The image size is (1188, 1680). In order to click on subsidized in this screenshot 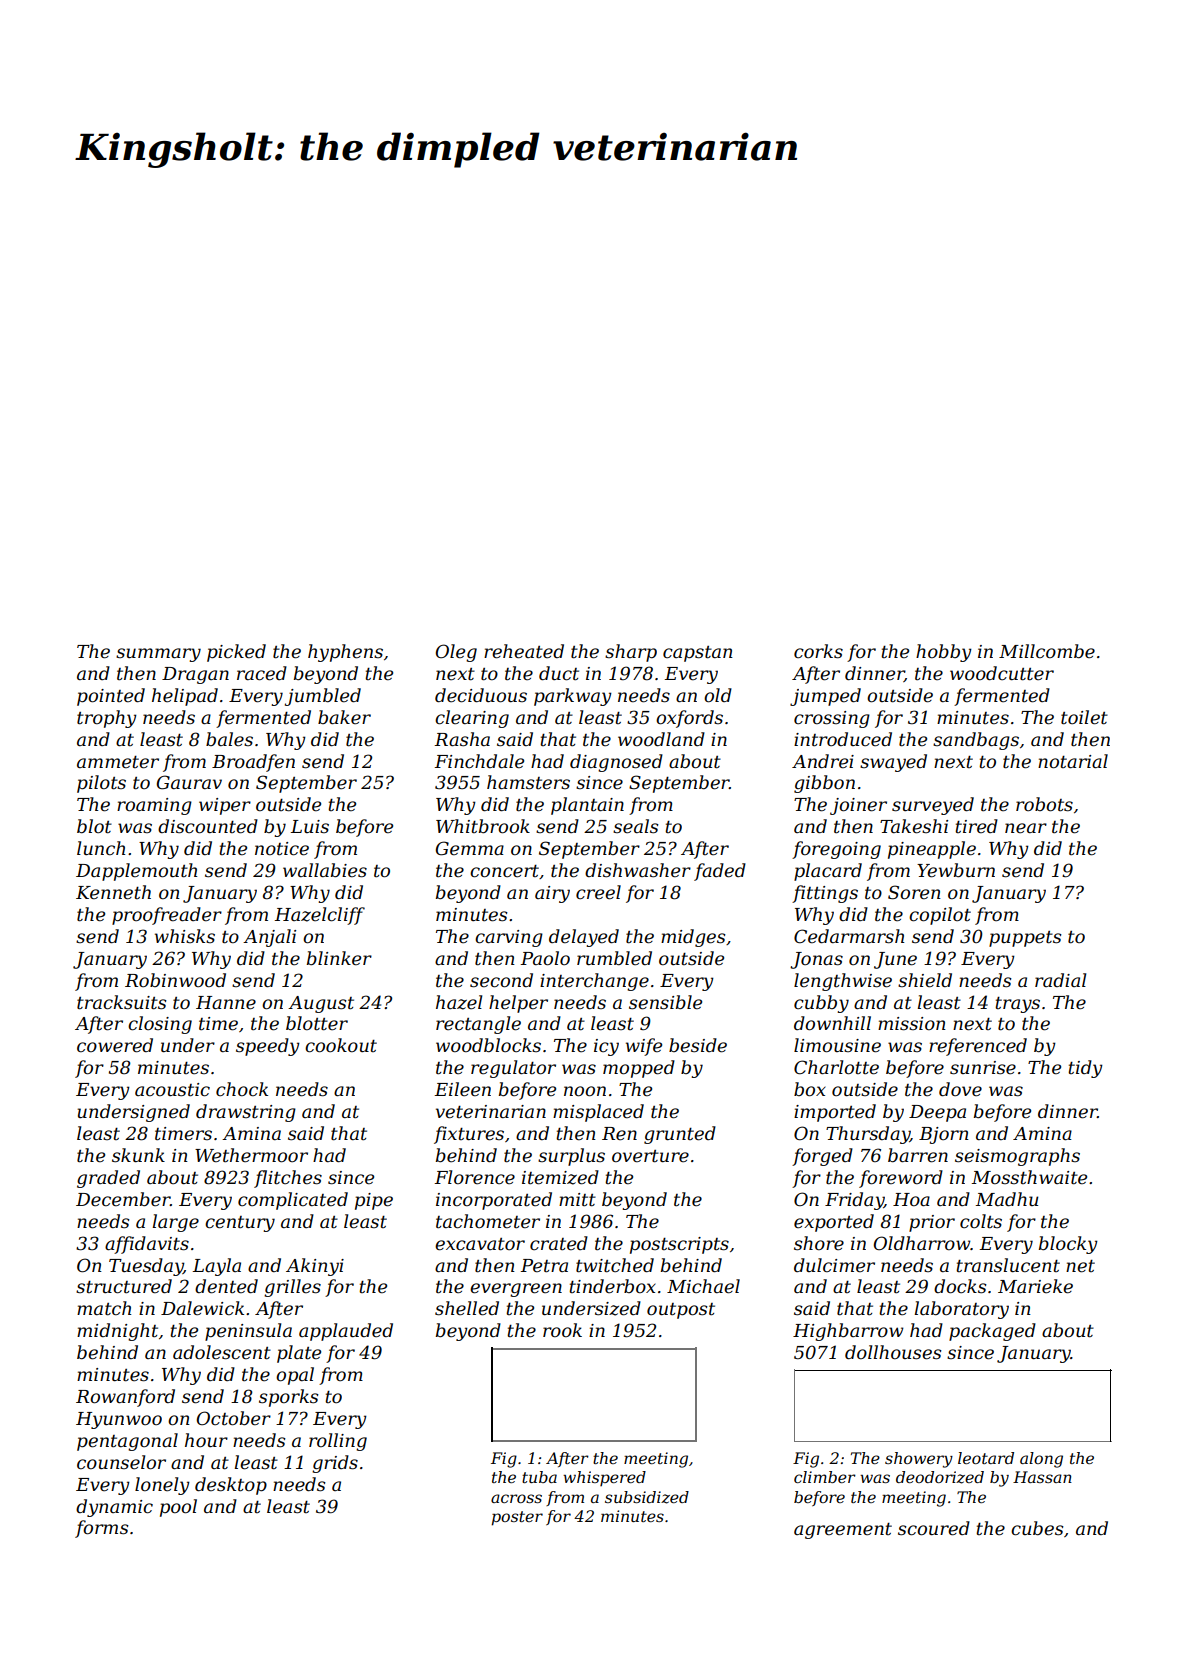, I will do `click(647, 1497)`.
